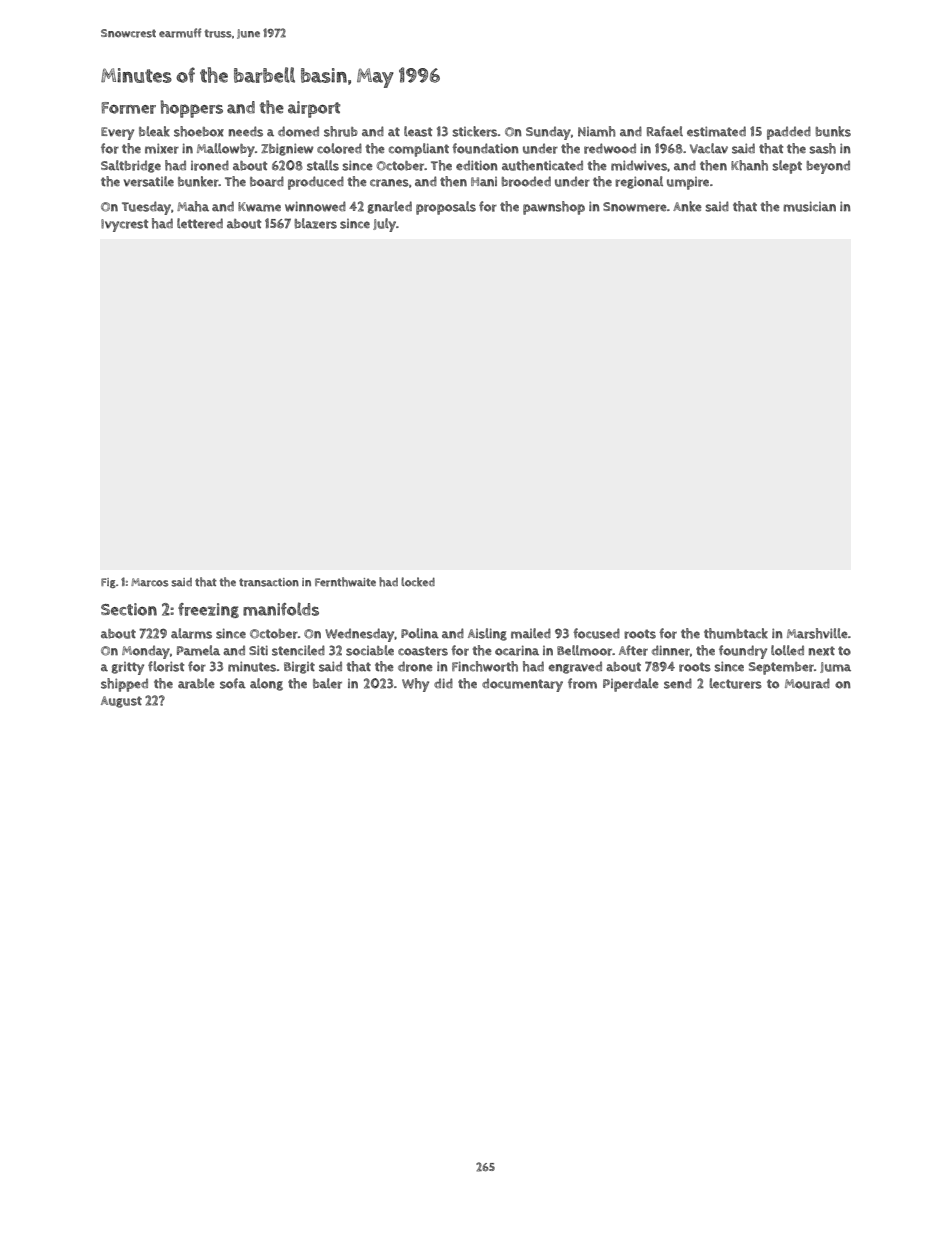  Describe the element at coordinates (787, 167) in the document. I see `slept` at that location.
